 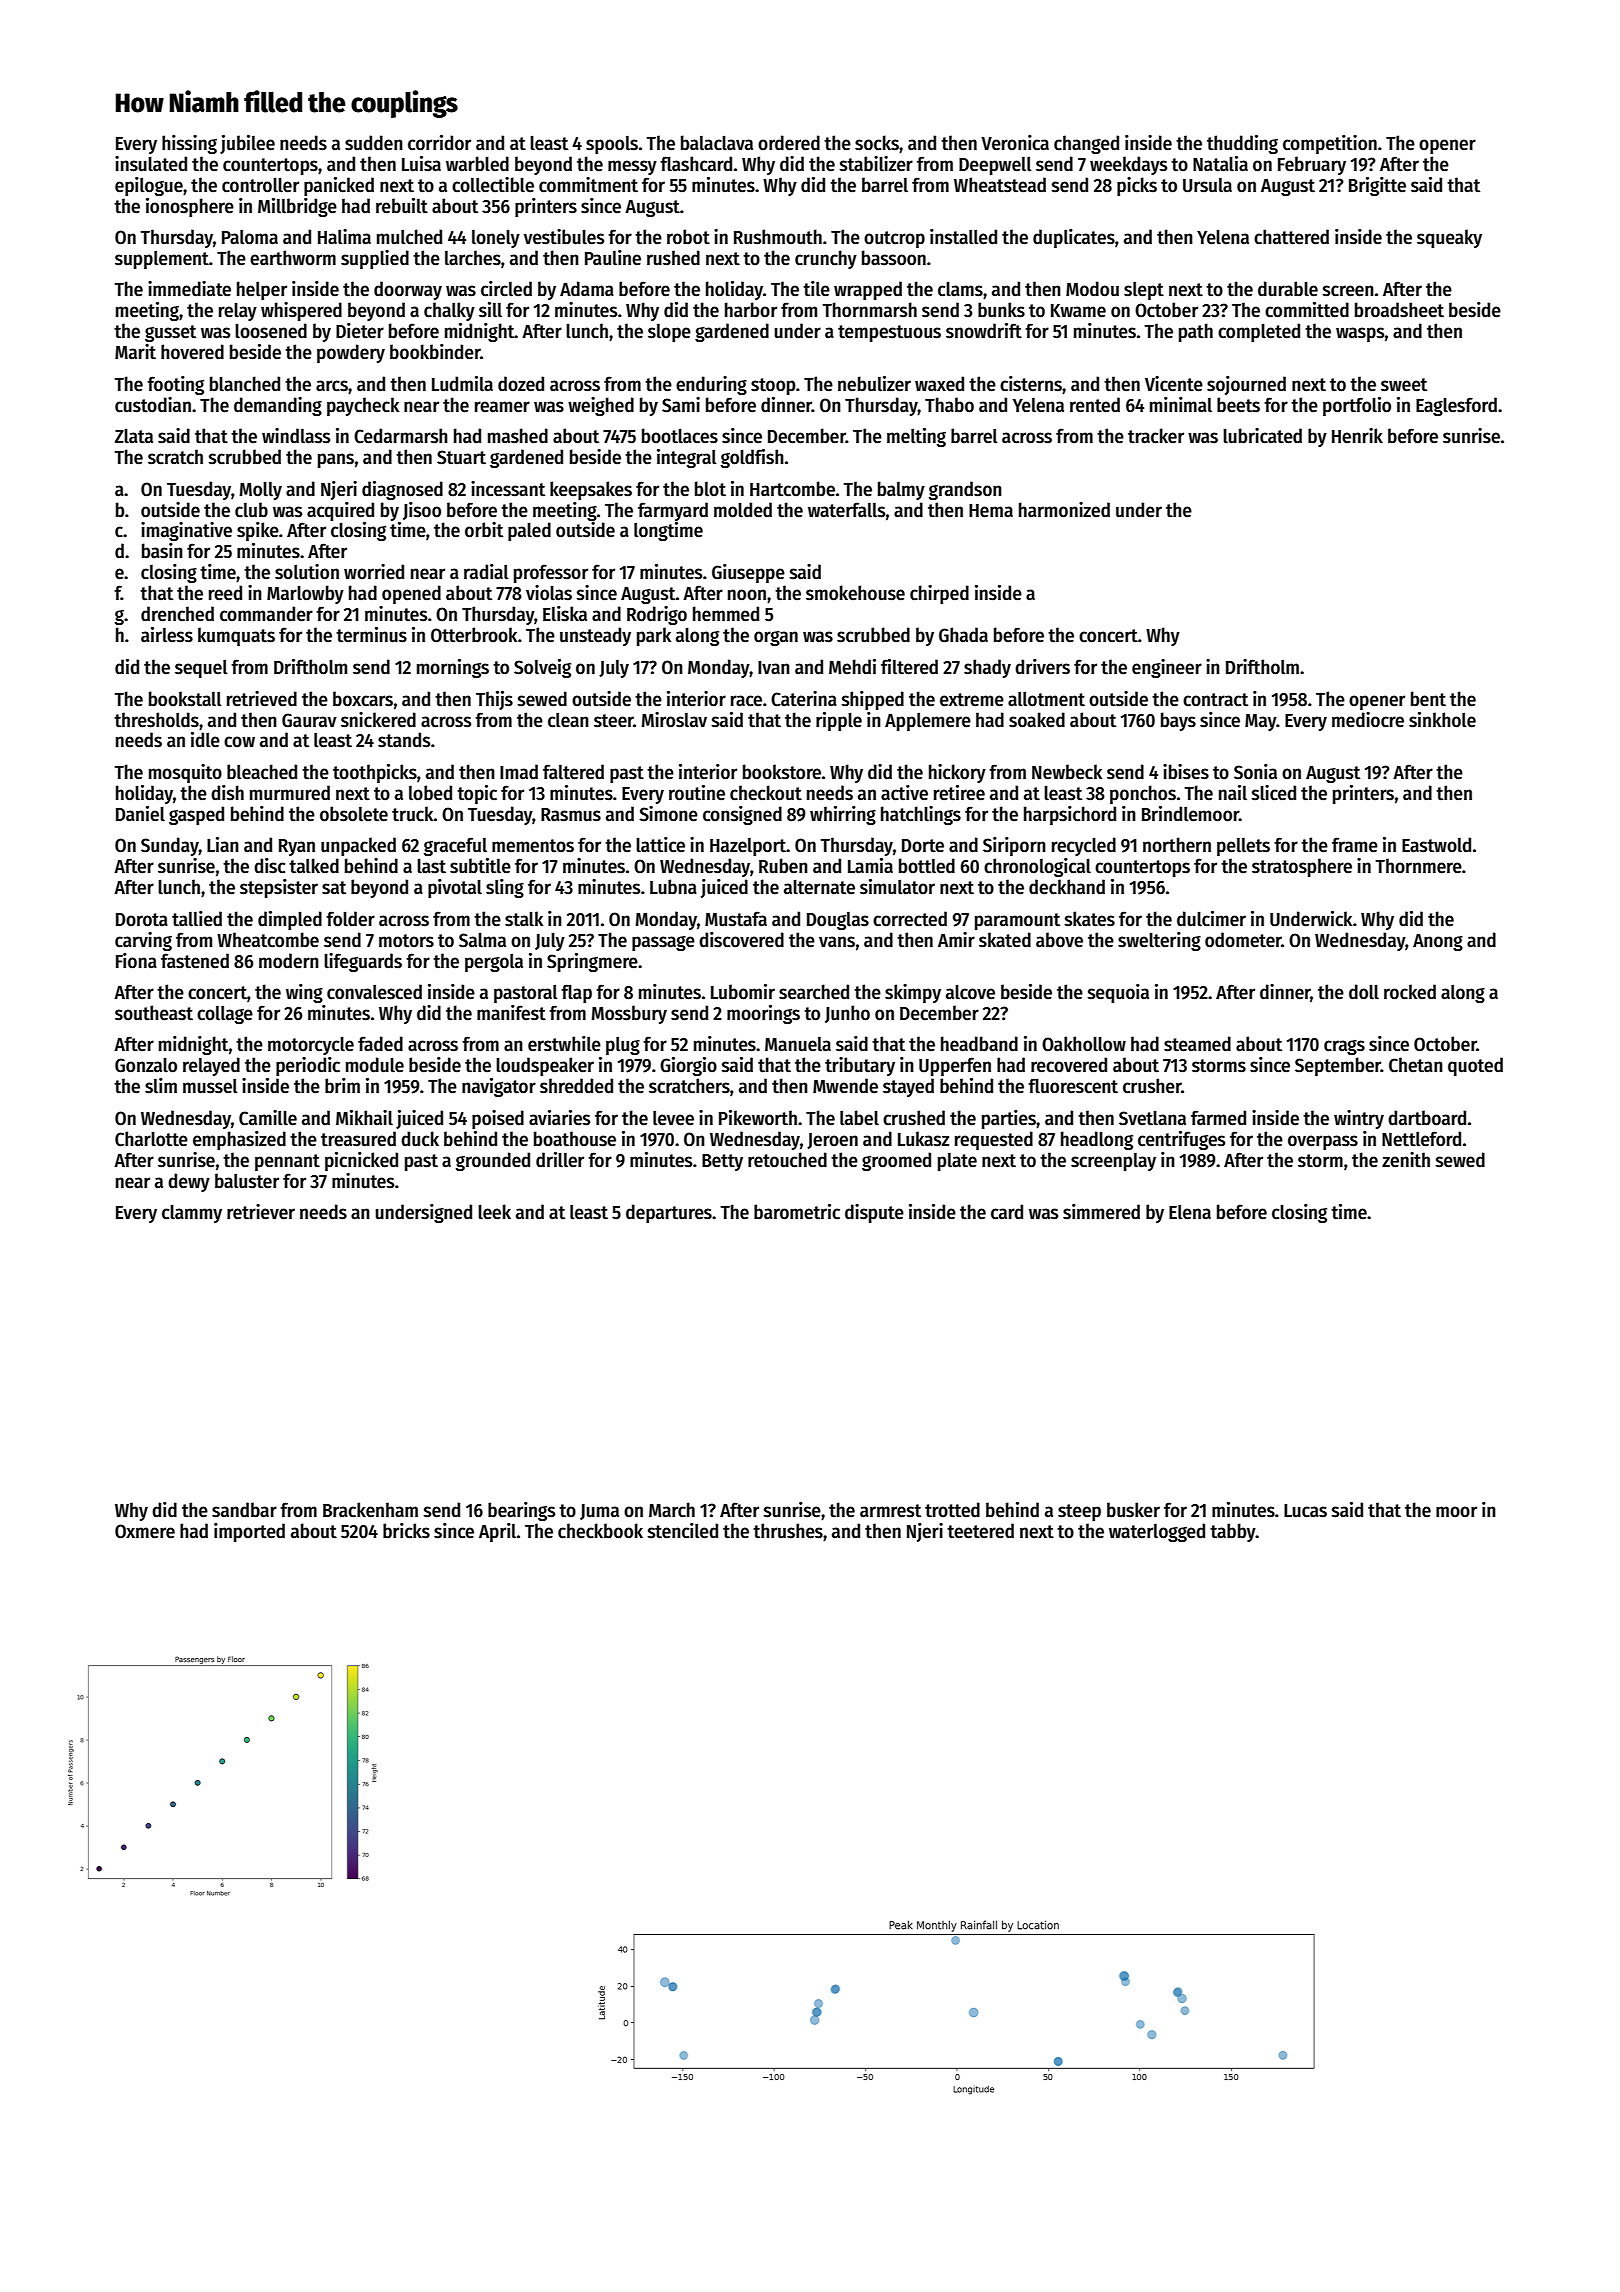 What do you see at coordinates (688, 237) in the screenshot?
I see `robot` at bounding box center [688, 237].
